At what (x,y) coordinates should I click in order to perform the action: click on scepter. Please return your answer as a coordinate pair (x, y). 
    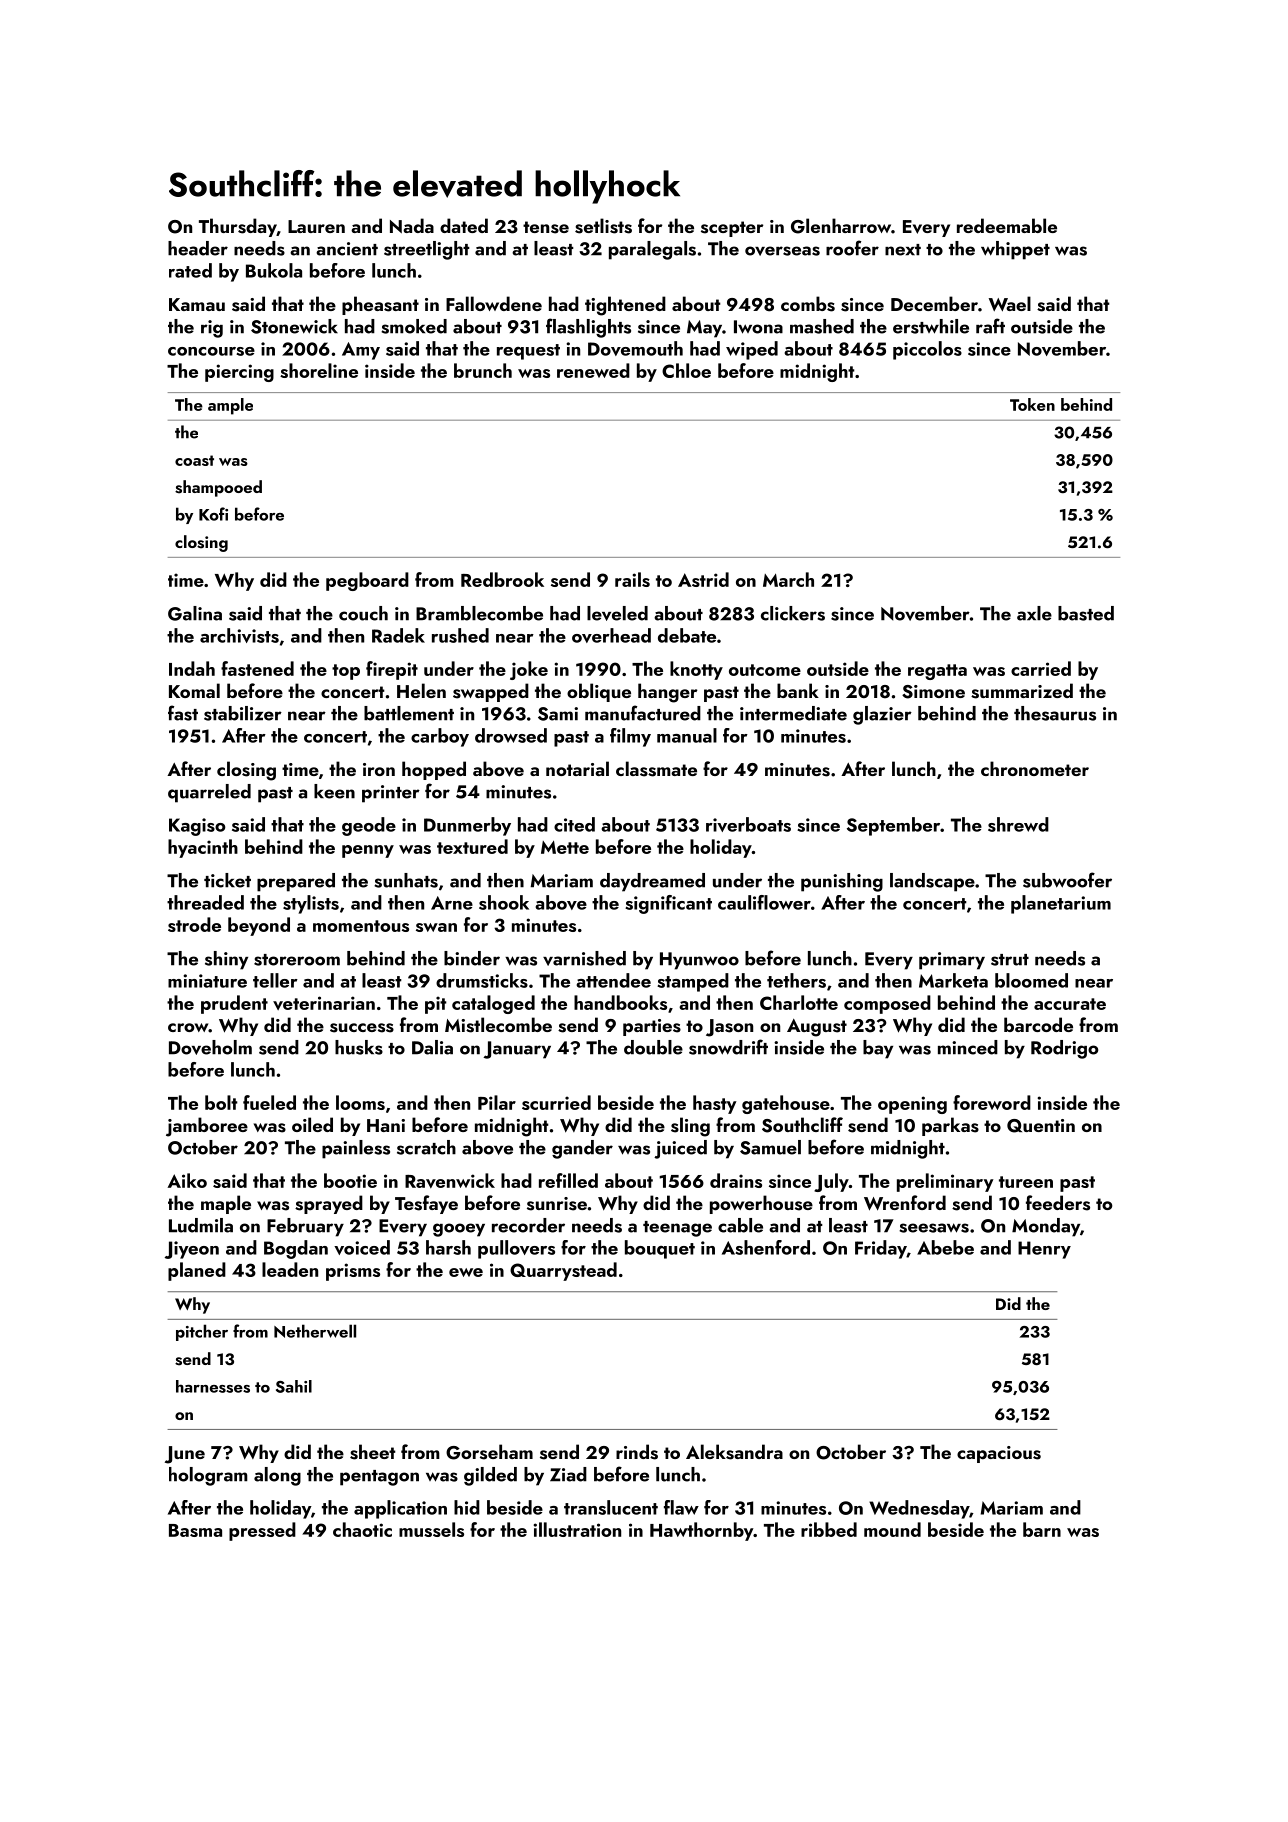
    Looking at the image, I should click on (732, 229).
